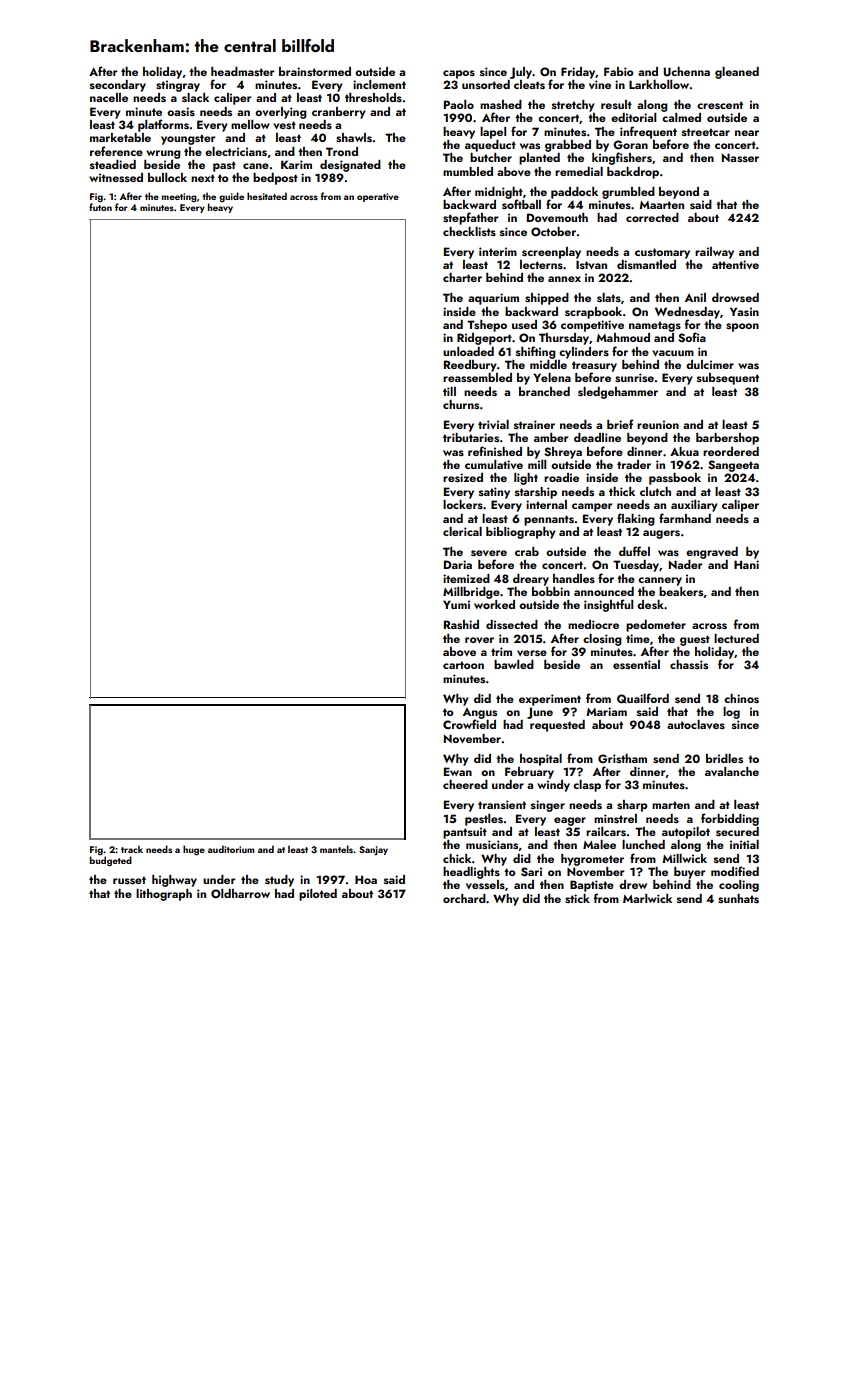 The width and height of the document is (849, 1400). Describe the element at coordinates (231, 197) in the document. I see `guide` at that location.
